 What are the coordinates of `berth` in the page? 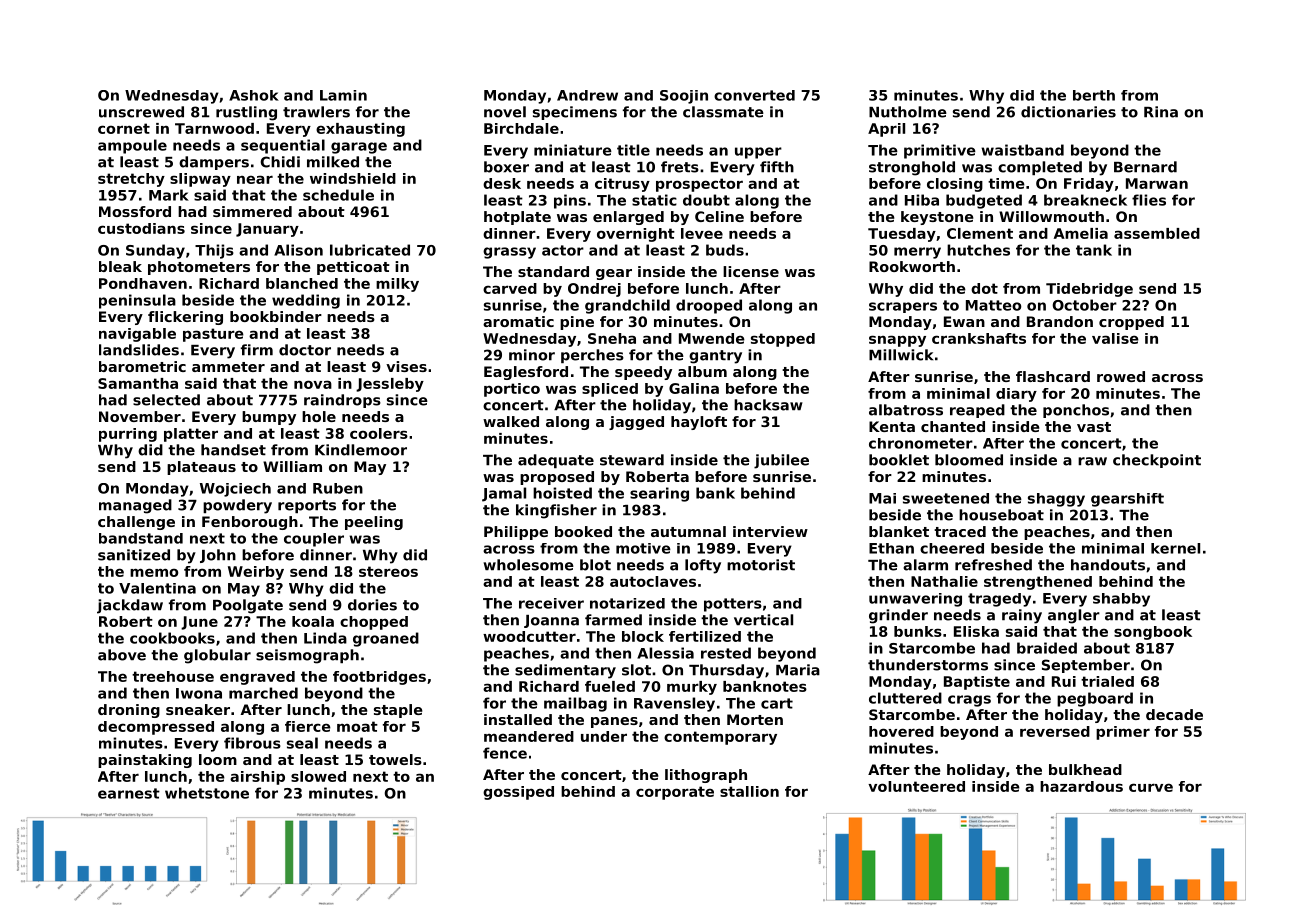 It's located at (1094, 95).
